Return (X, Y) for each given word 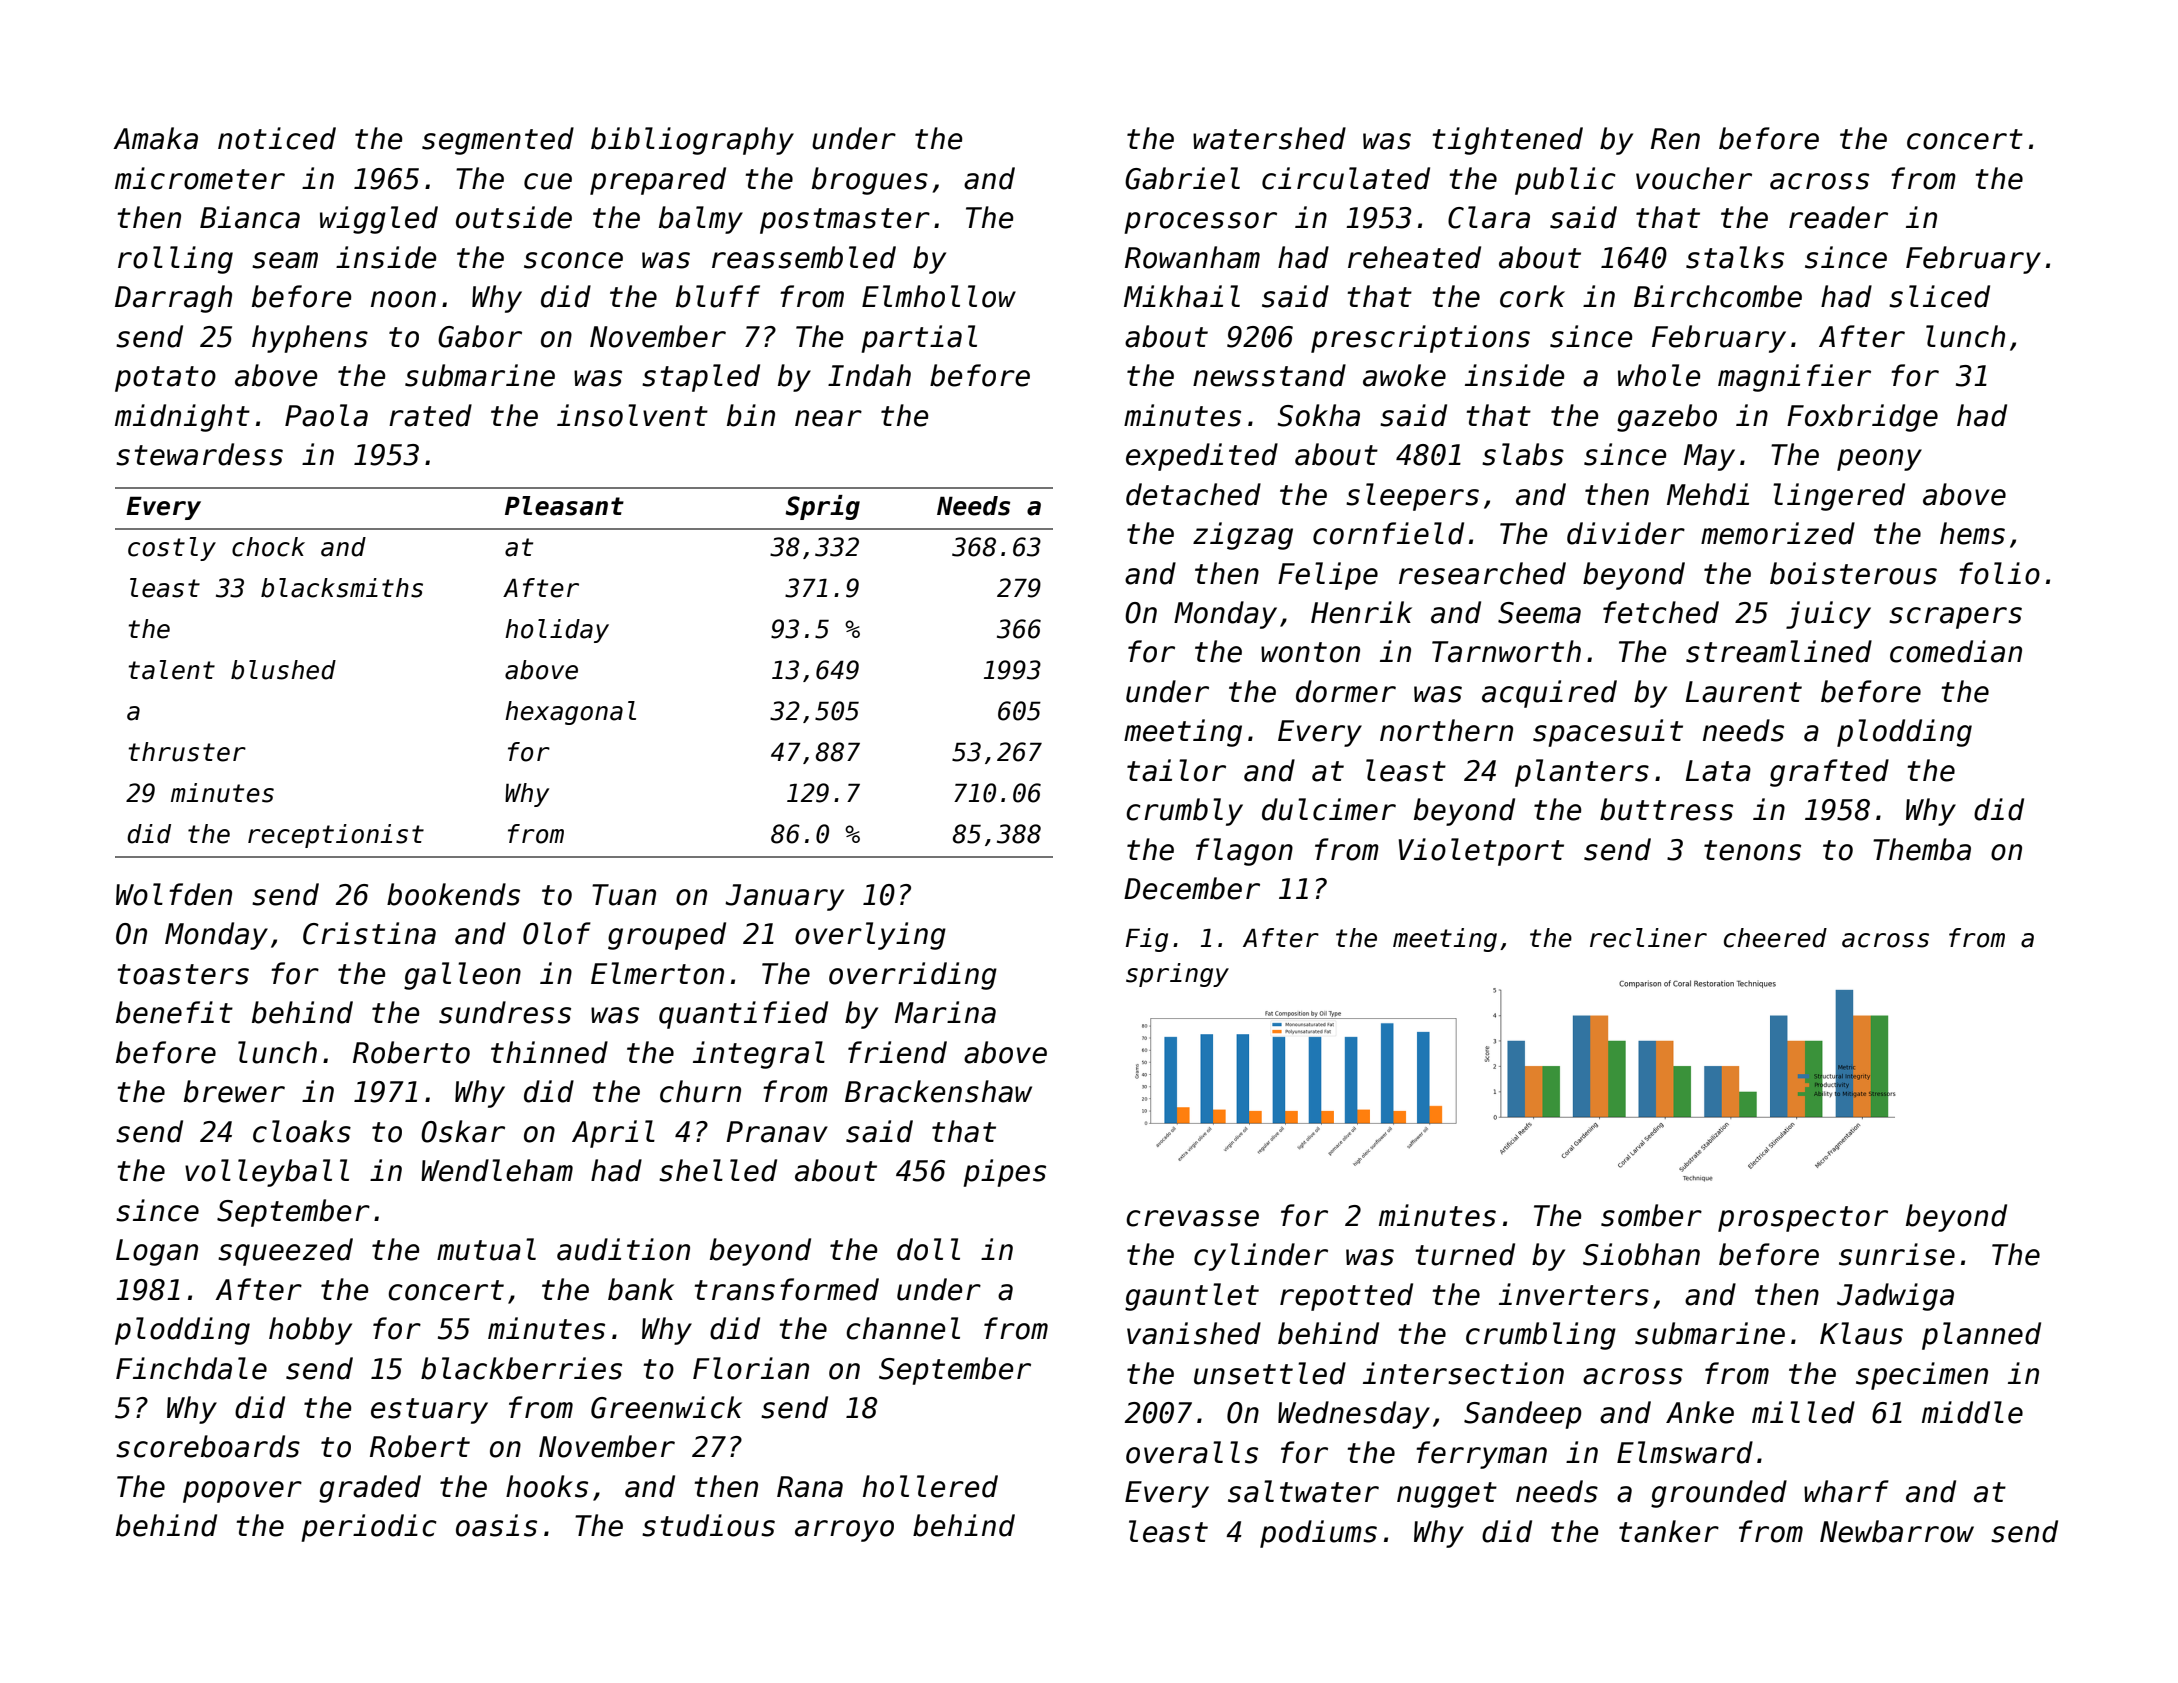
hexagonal (570, 713)
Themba (1922, 849)
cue (548, 181)
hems (1972, 533)
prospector (1803, 1219)
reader (1838, 217)
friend (897, 1052)
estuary (429, 1411)
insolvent (632, 415)
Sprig (822, 507)
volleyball (267, 1173)
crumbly (1184, 812)
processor (1200, 223)
